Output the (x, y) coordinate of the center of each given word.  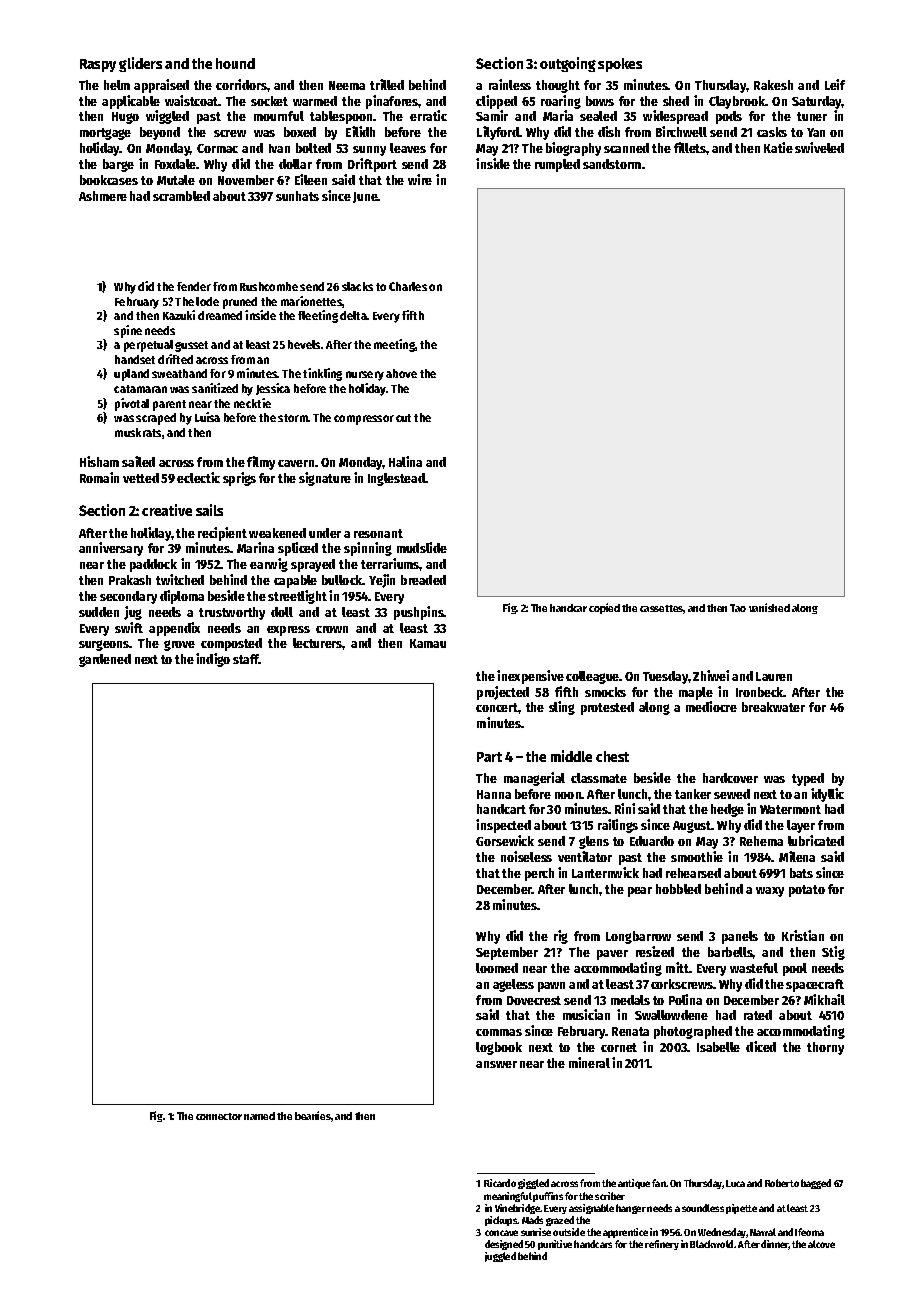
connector (219, 1116)
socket (269, 101)
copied (604, 608)
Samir (492, 115)
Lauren (774, 676)
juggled (500, 1257)
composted (231, 644)
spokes (620, 65)
